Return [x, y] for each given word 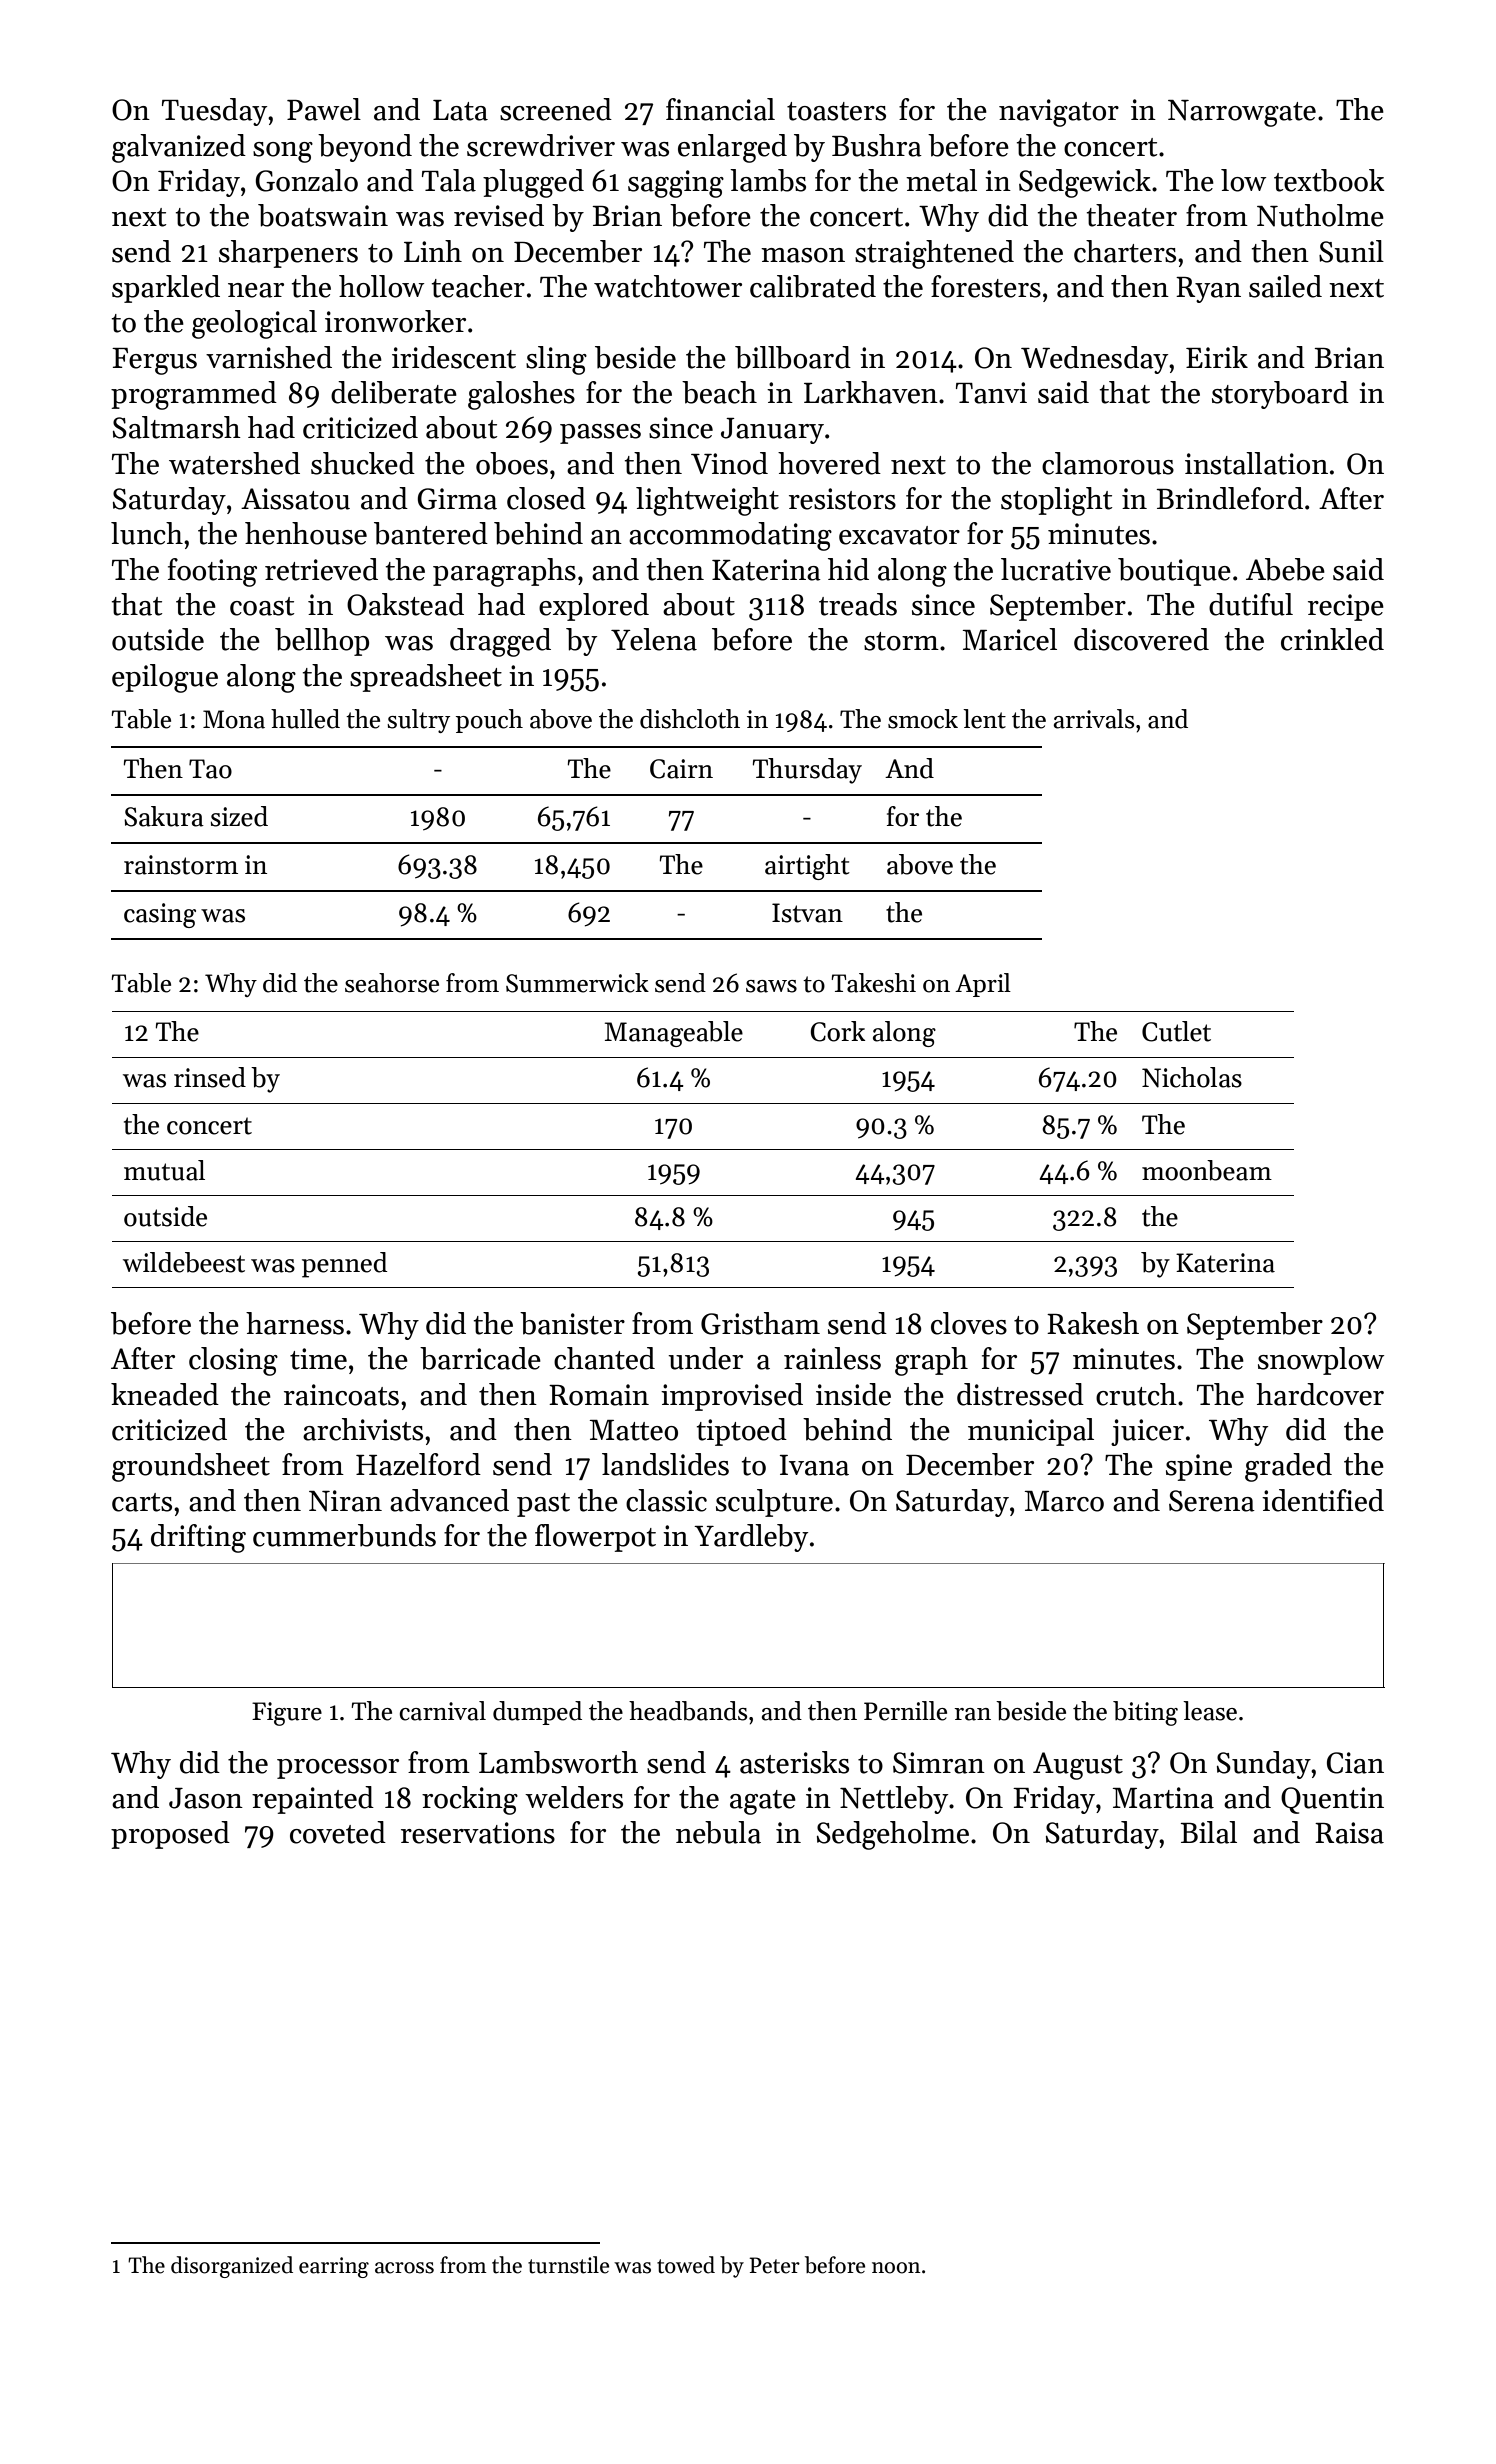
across [404, 2268]
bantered [431, 533]
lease [1210, 1711]
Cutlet [1176, 1031]
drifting [198, 1538]
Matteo [634, 1430]
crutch [1136, 1394]
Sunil [1351, 251]
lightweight [707, 501]
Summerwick [577, 983]
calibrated [813, 286]
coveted [338, 1832]
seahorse [392, 983]
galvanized [179, 148]
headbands [688, 1711]
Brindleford [1229, 498]
